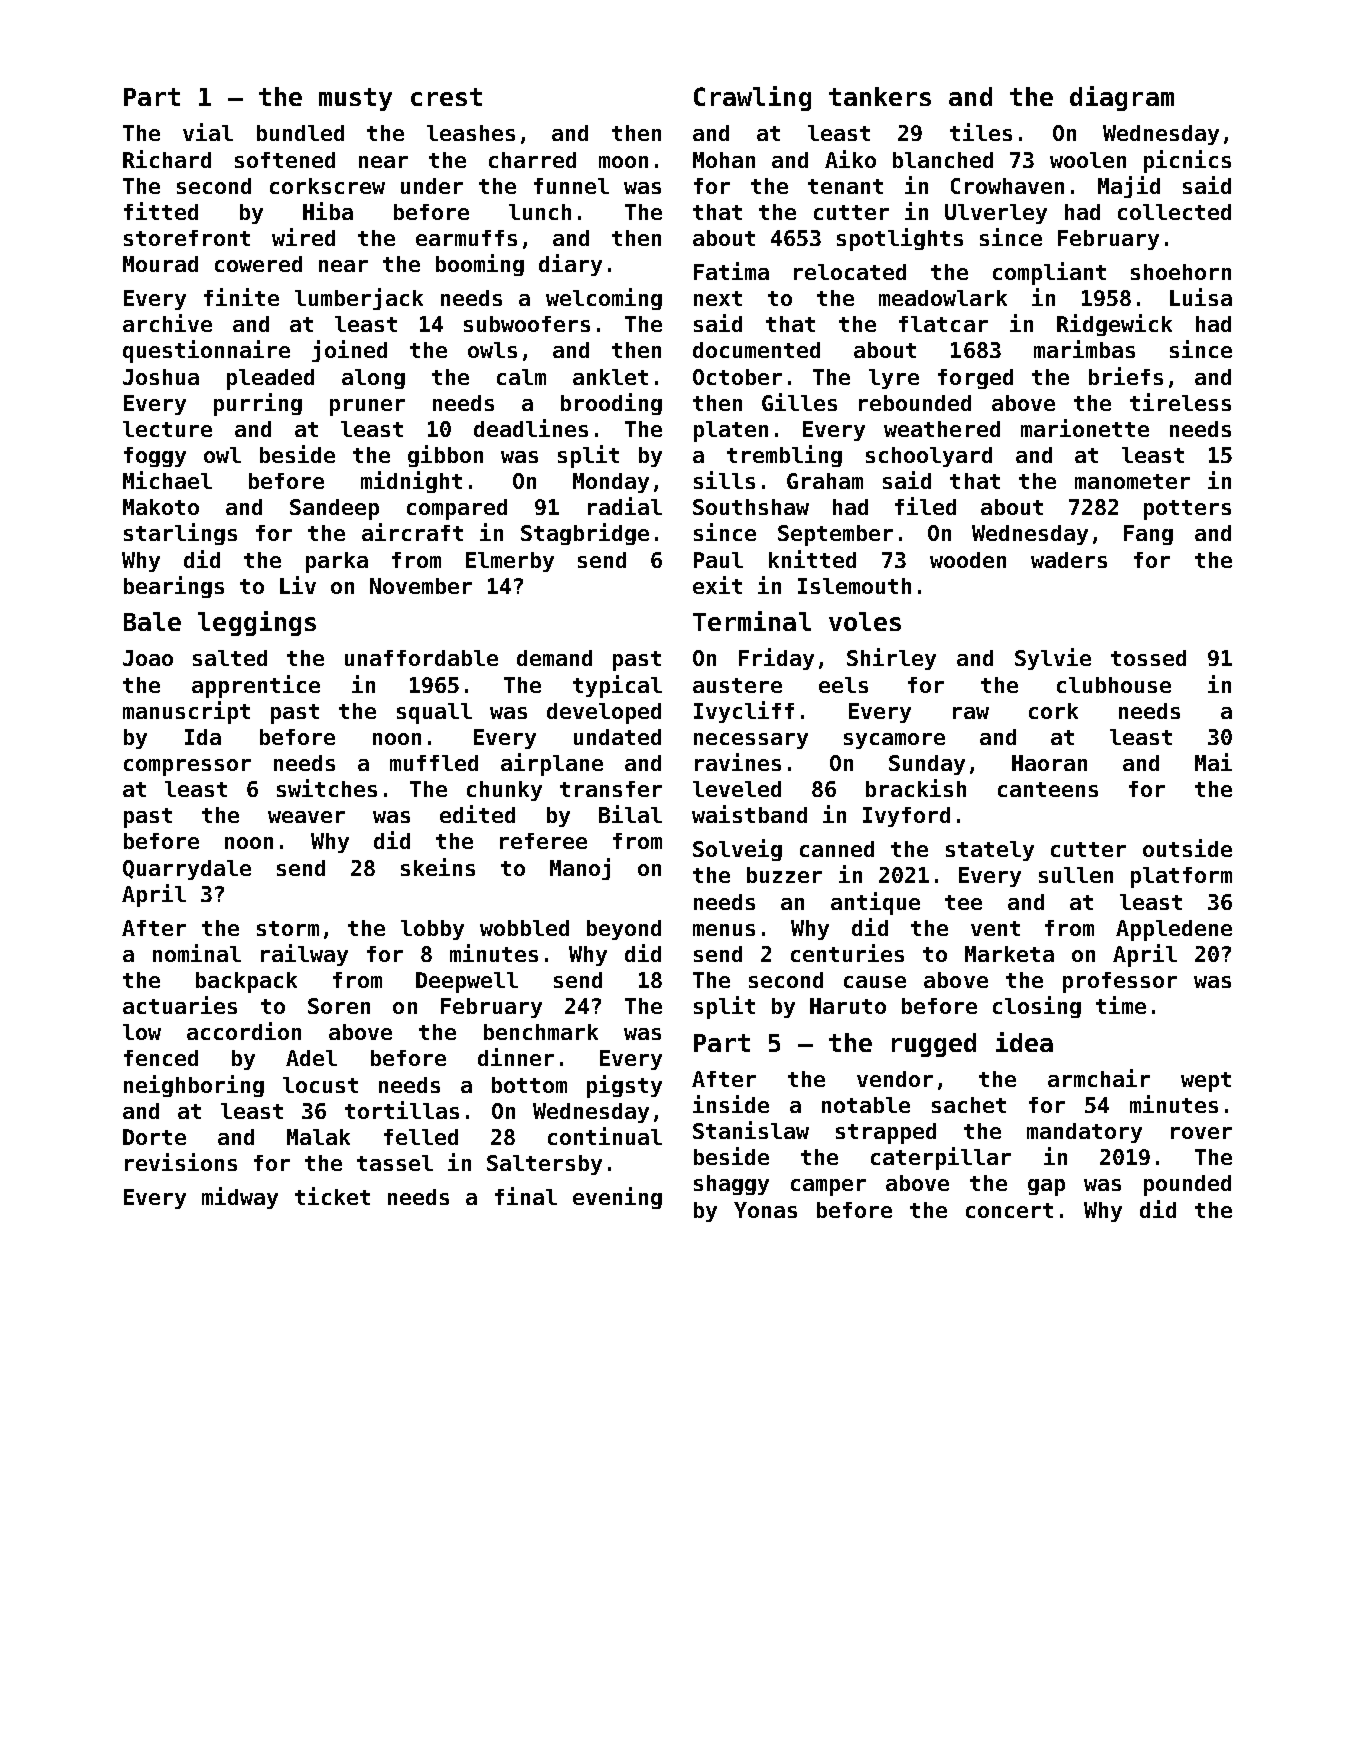 This page has height=1755, width=1356. I want to click on Quarrydale, so click(187, 870).
